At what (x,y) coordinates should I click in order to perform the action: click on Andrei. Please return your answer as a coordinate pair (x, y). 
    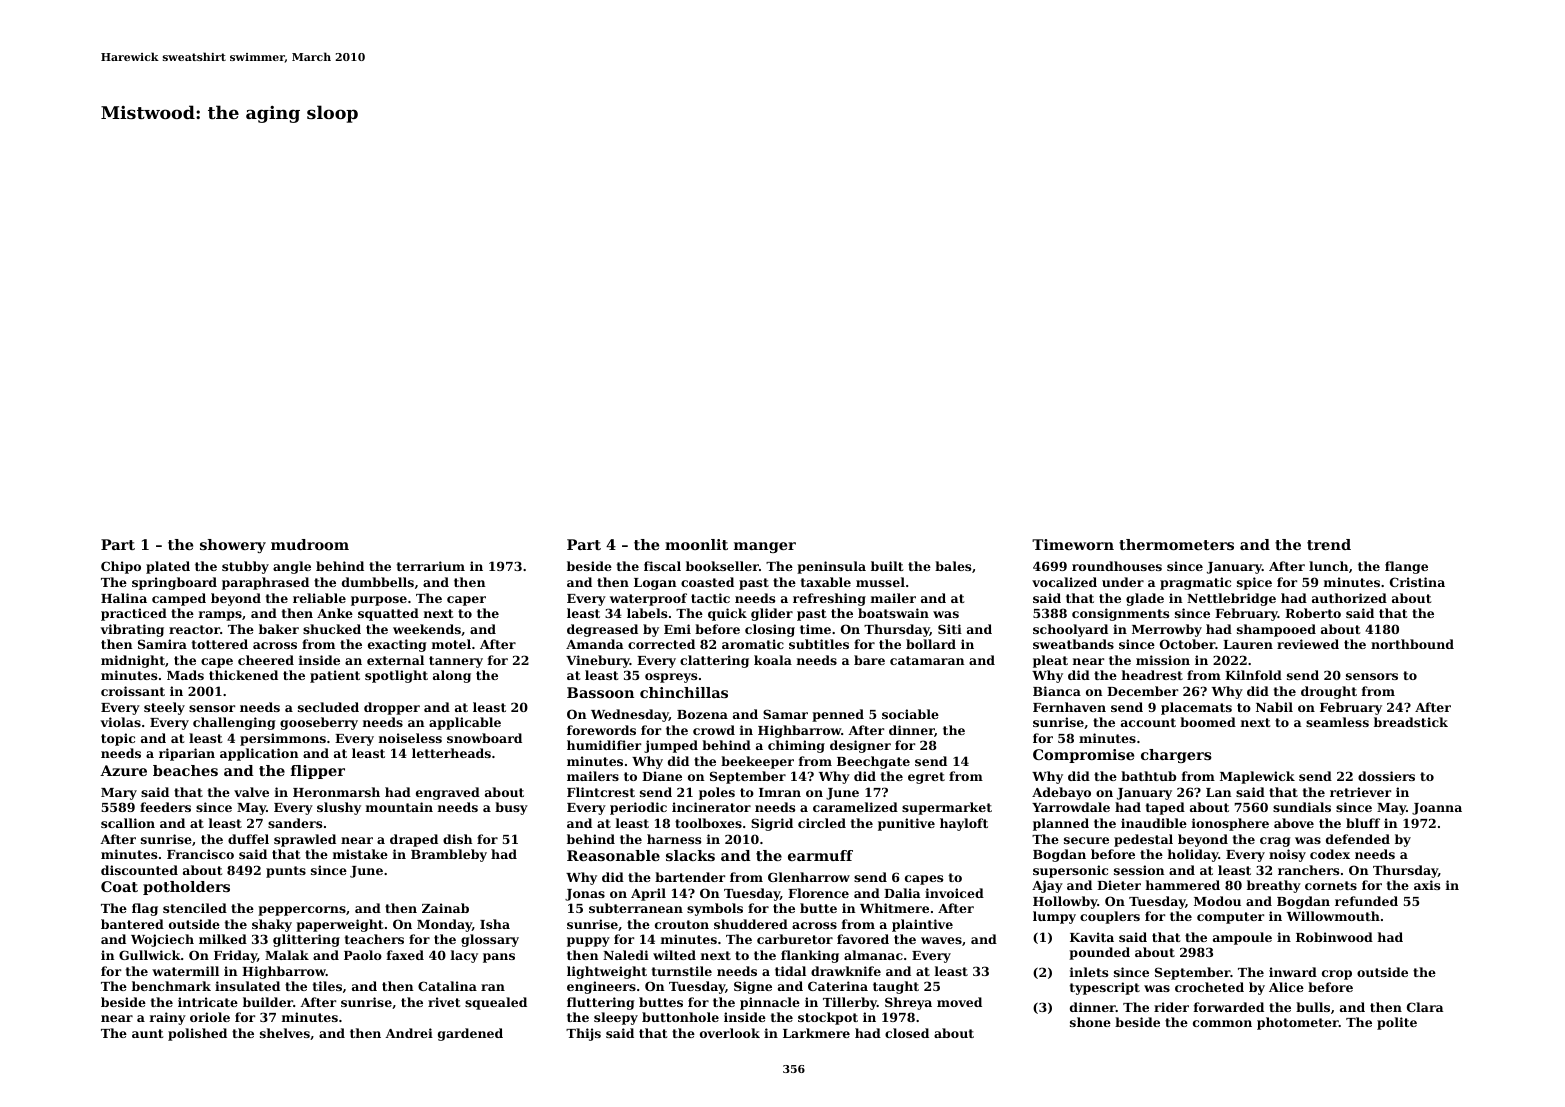
    Looking at the image, I should click on (409, 1033).
